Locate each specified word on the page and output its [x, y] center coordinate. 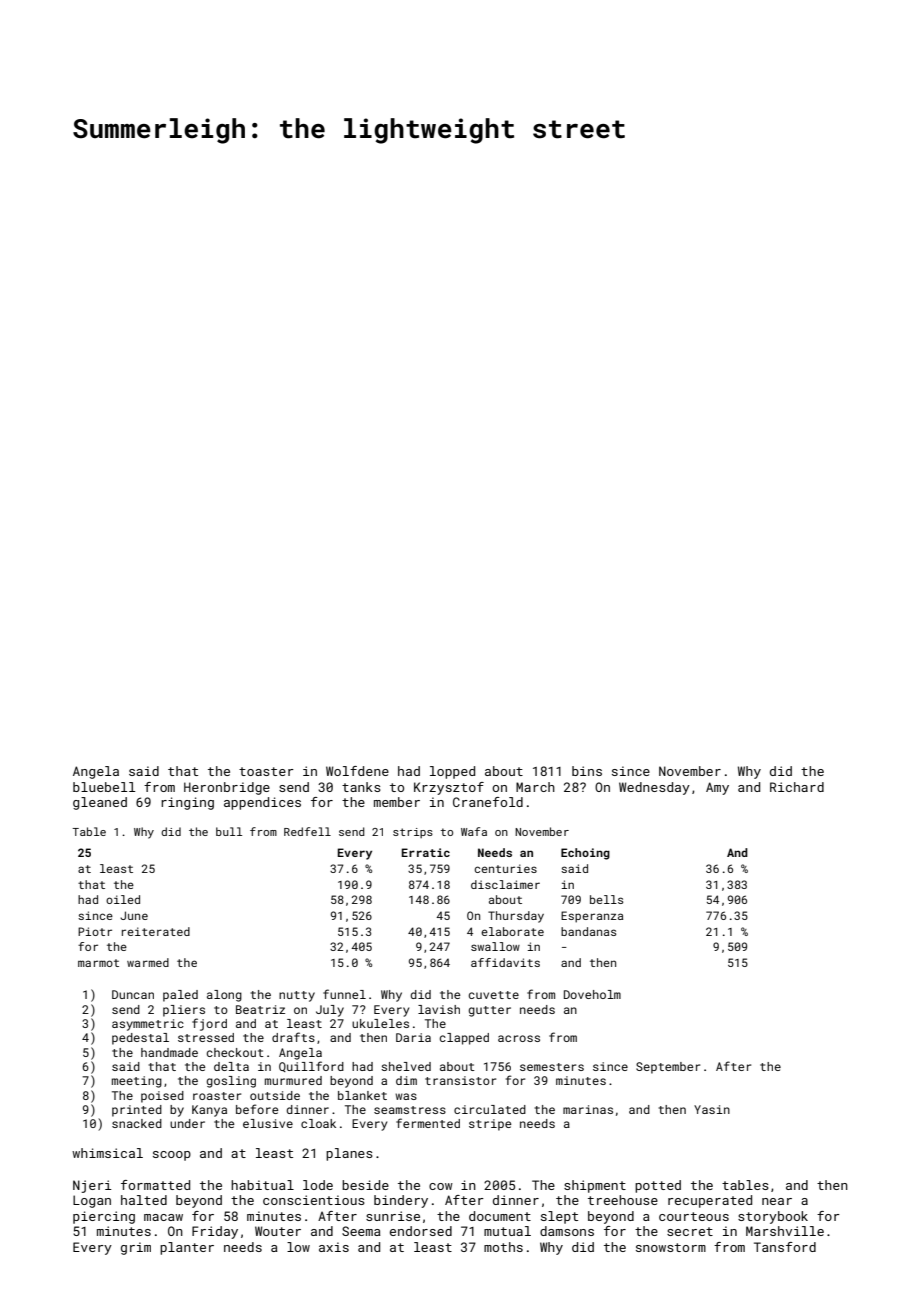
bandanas [588, 931]
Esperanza [592, 917]
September [668, 1068]
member [397, 802]
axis [334, 1247]
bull [229, 831]
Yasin [712, 1109]
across [519, 1038]
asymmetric [148, 1025]
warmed [148, 962]
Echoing [585, 854]
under [187, 1123]
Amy [717, 788]
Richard [797, 787]
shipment [595, 1186]
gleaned [100, 803]
